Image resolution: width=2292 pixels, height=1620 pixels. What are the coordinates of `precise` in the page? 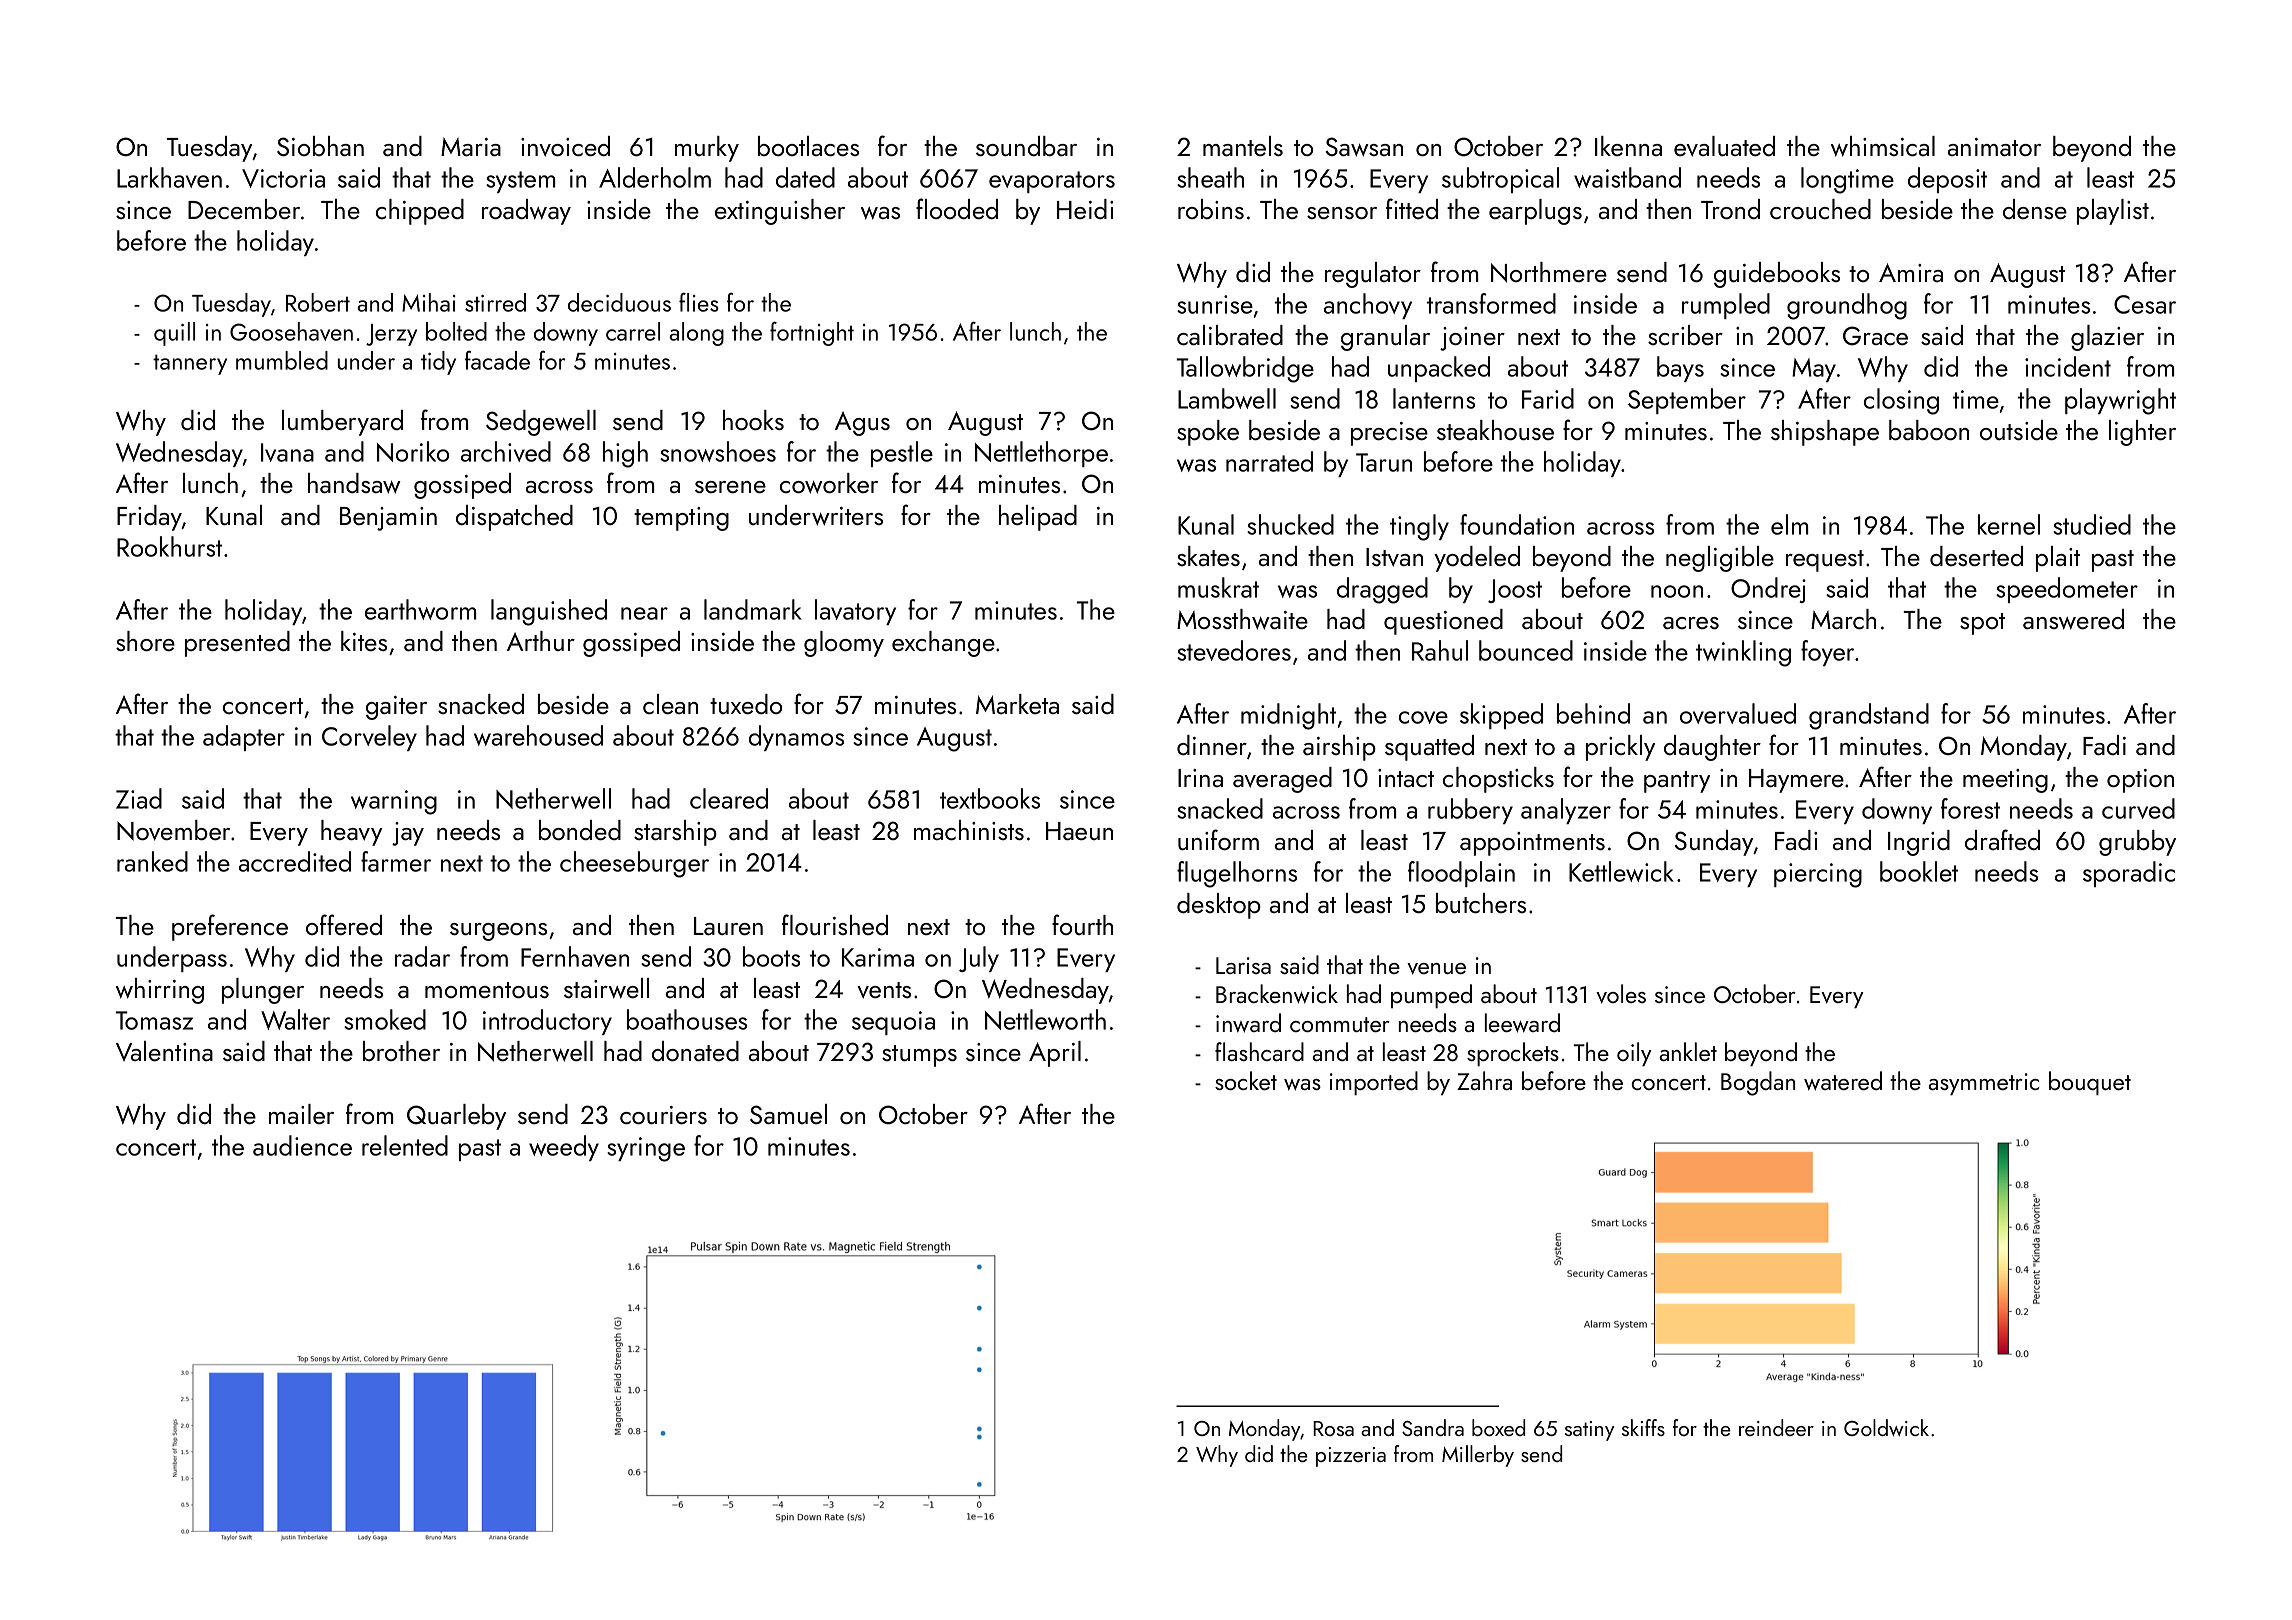 It's located at (1389, 434).
